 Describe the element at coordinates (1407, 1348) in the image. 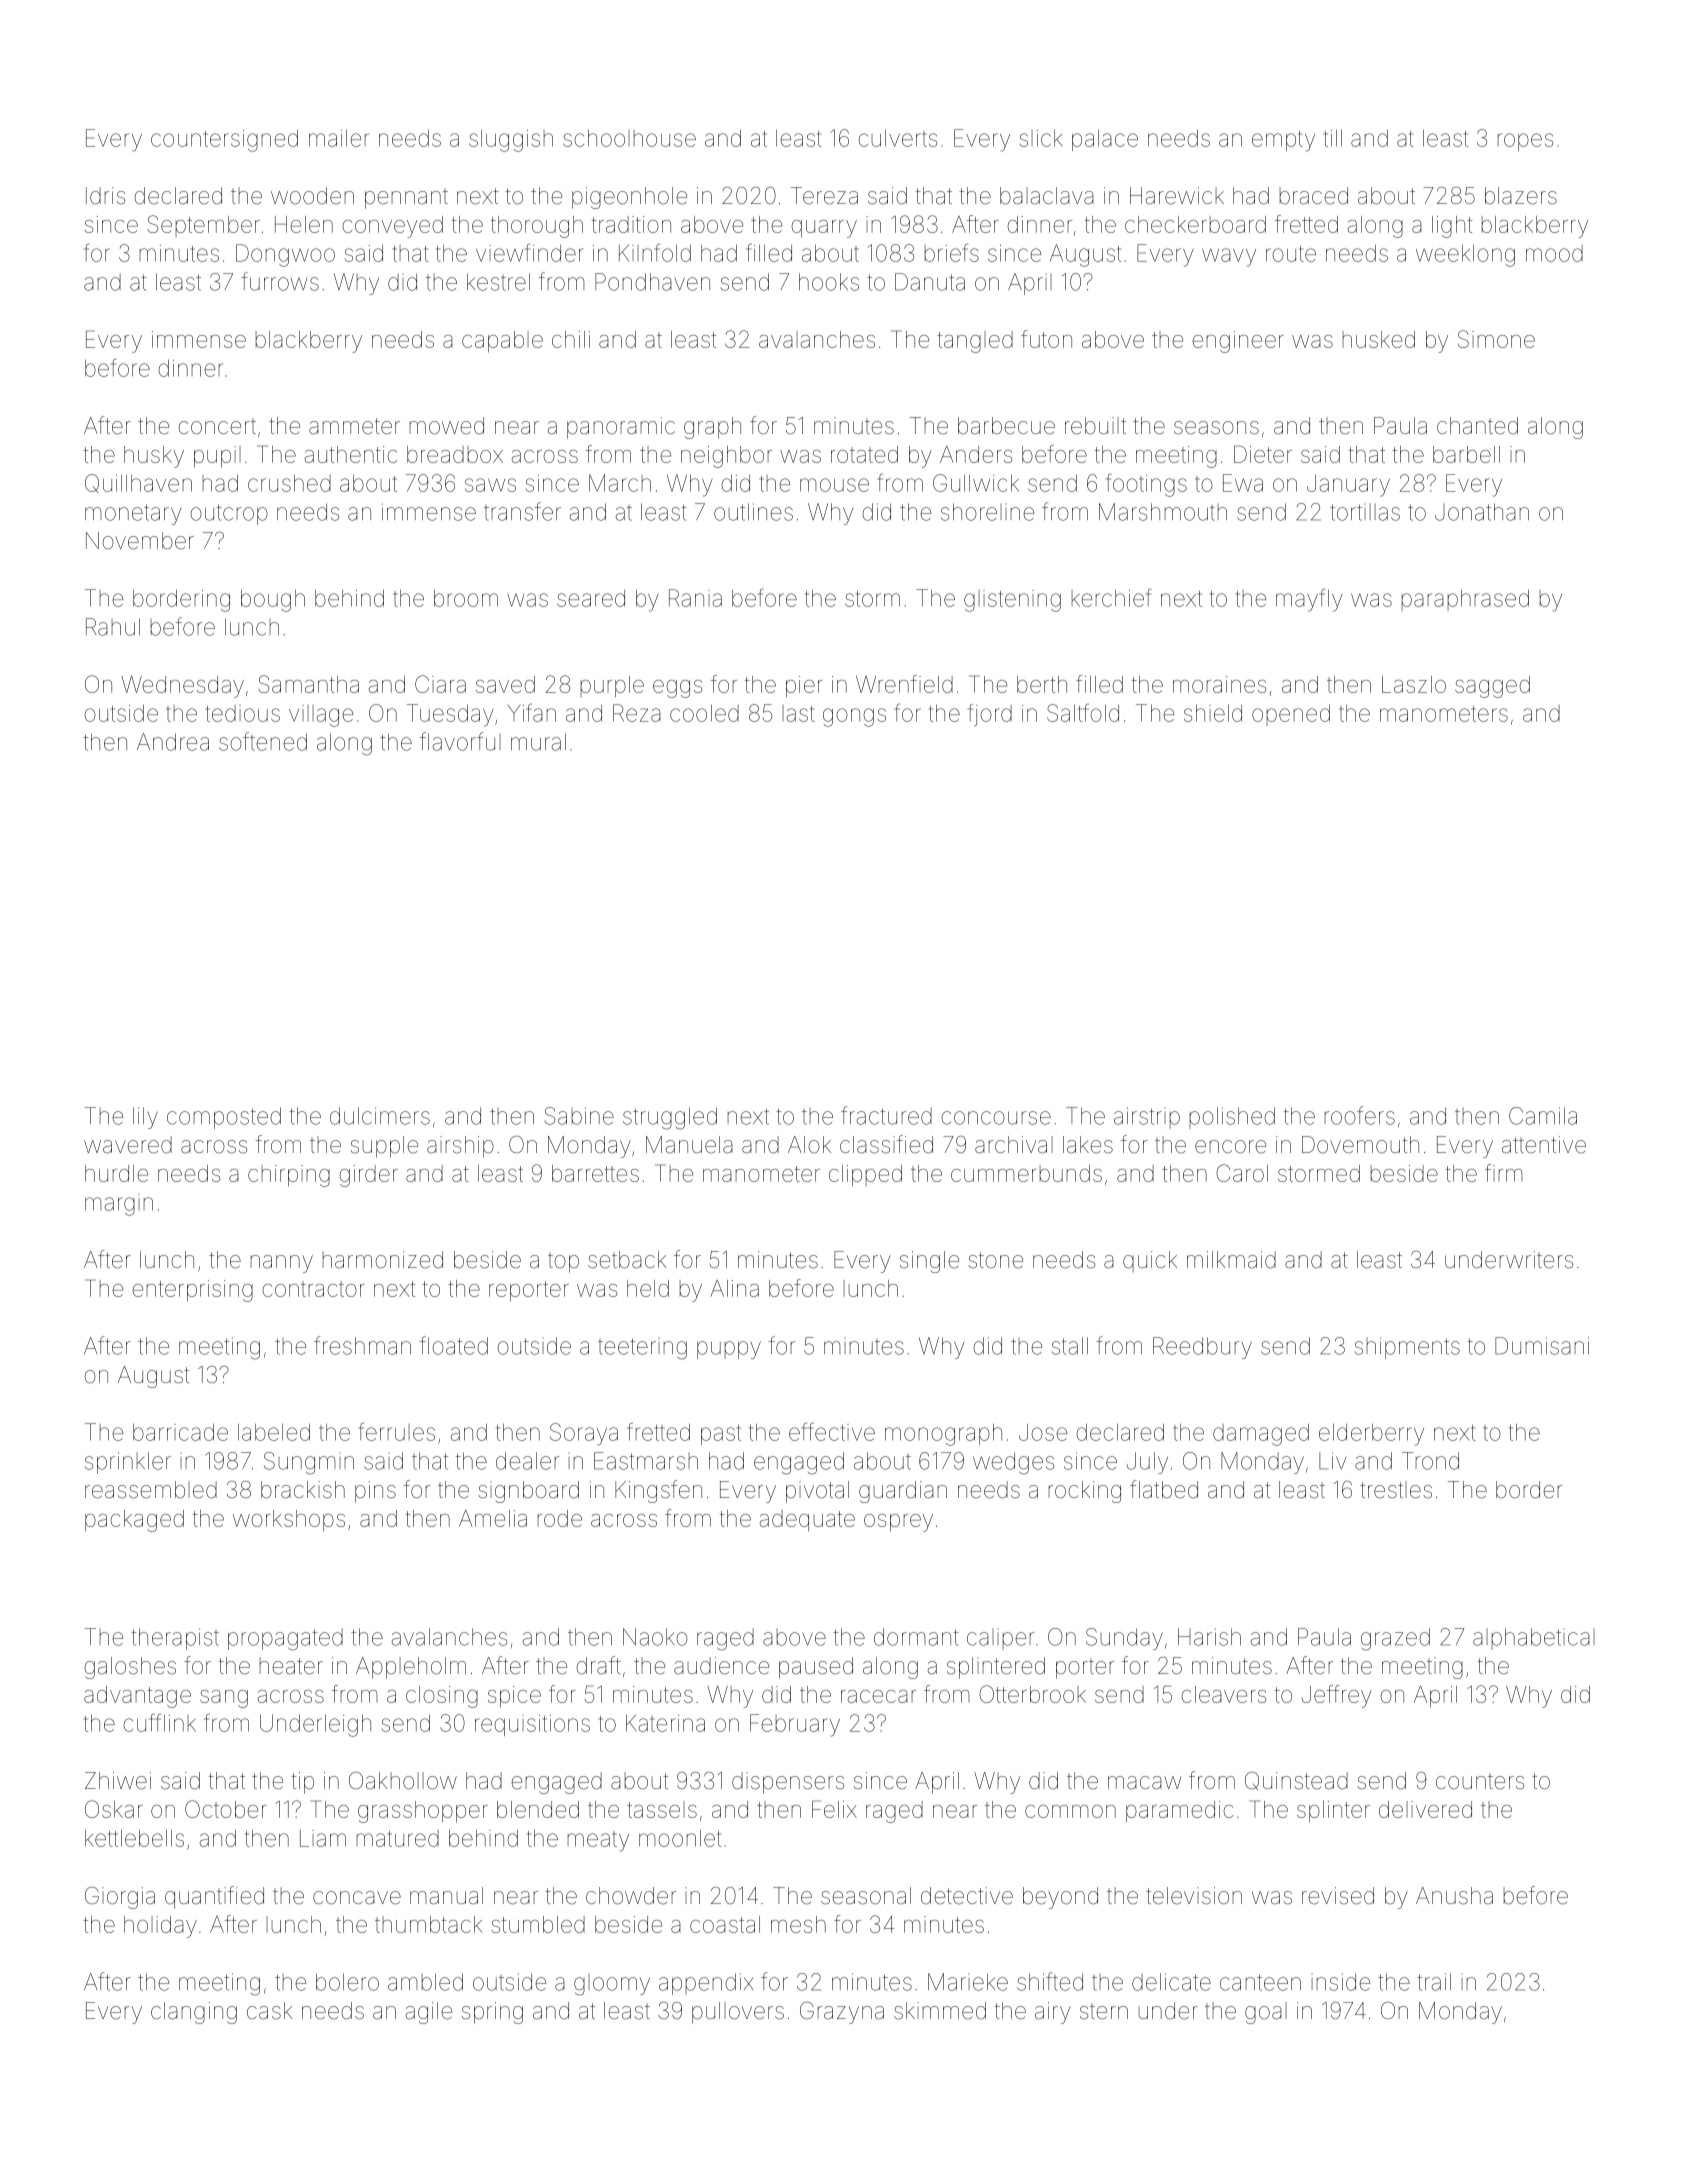

I see `shipments` at that location.
